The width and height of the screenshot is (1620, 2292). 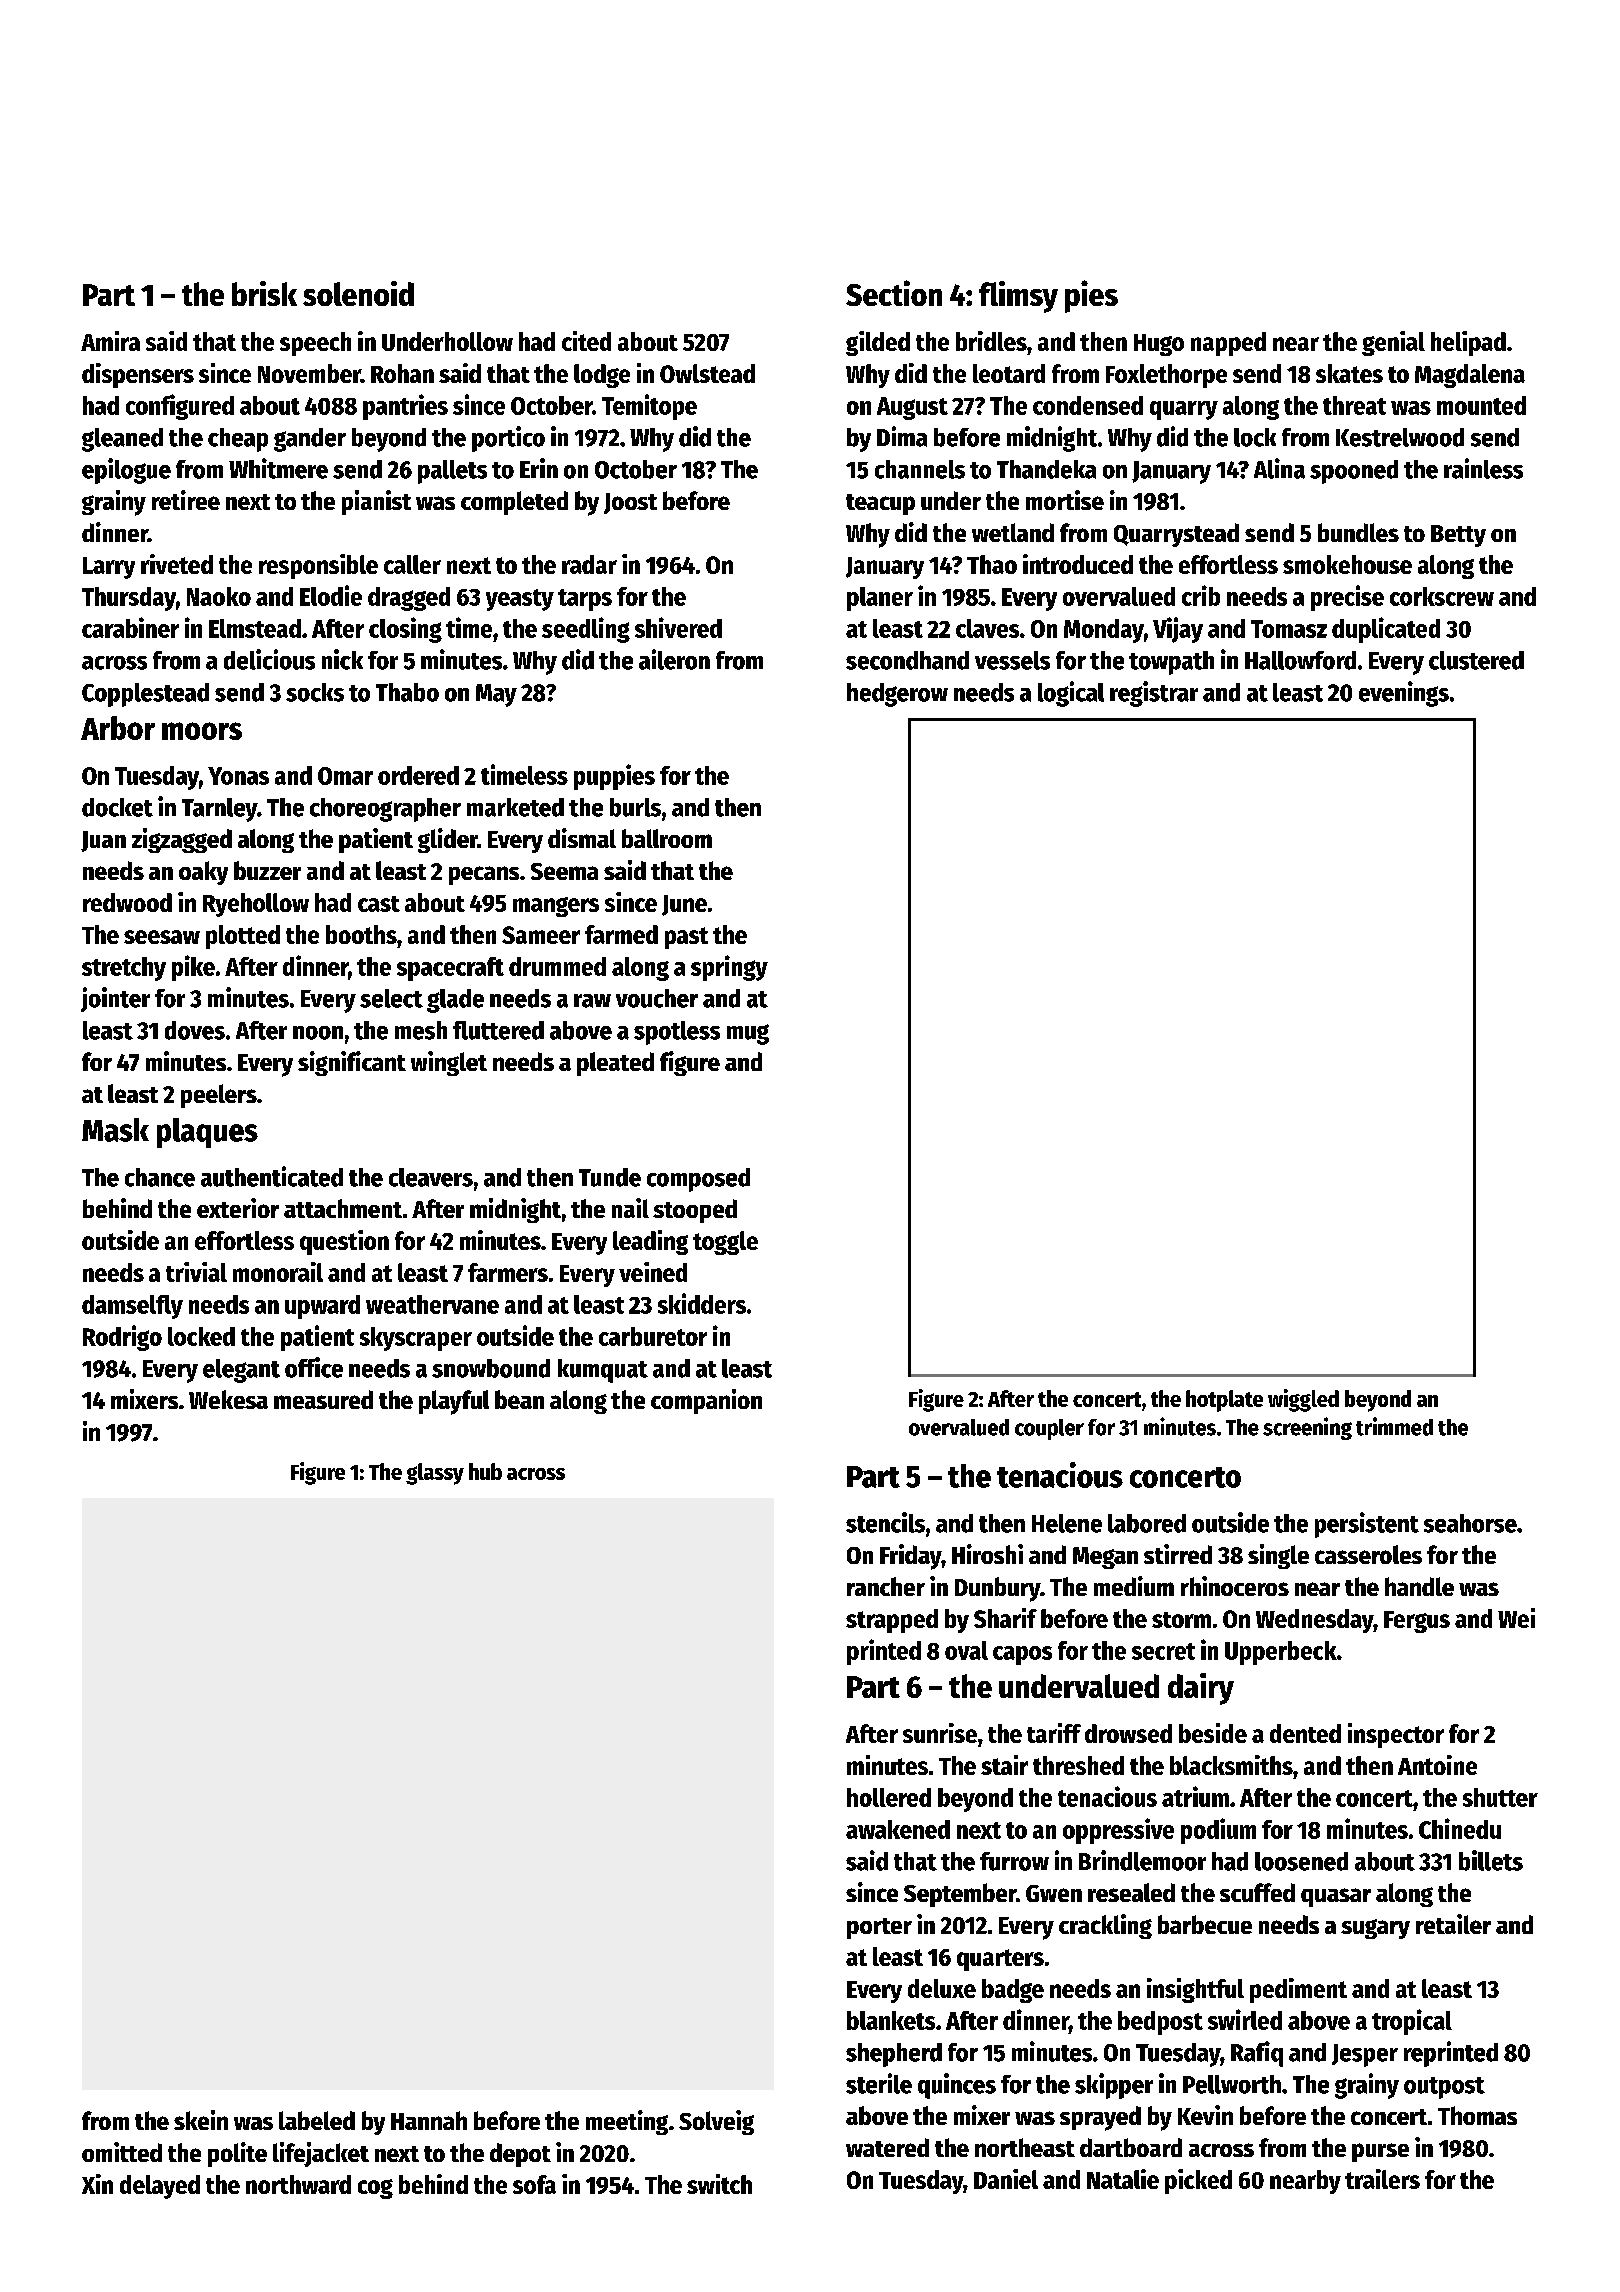 I want to click on napped, so click(x=1228, y=344).
